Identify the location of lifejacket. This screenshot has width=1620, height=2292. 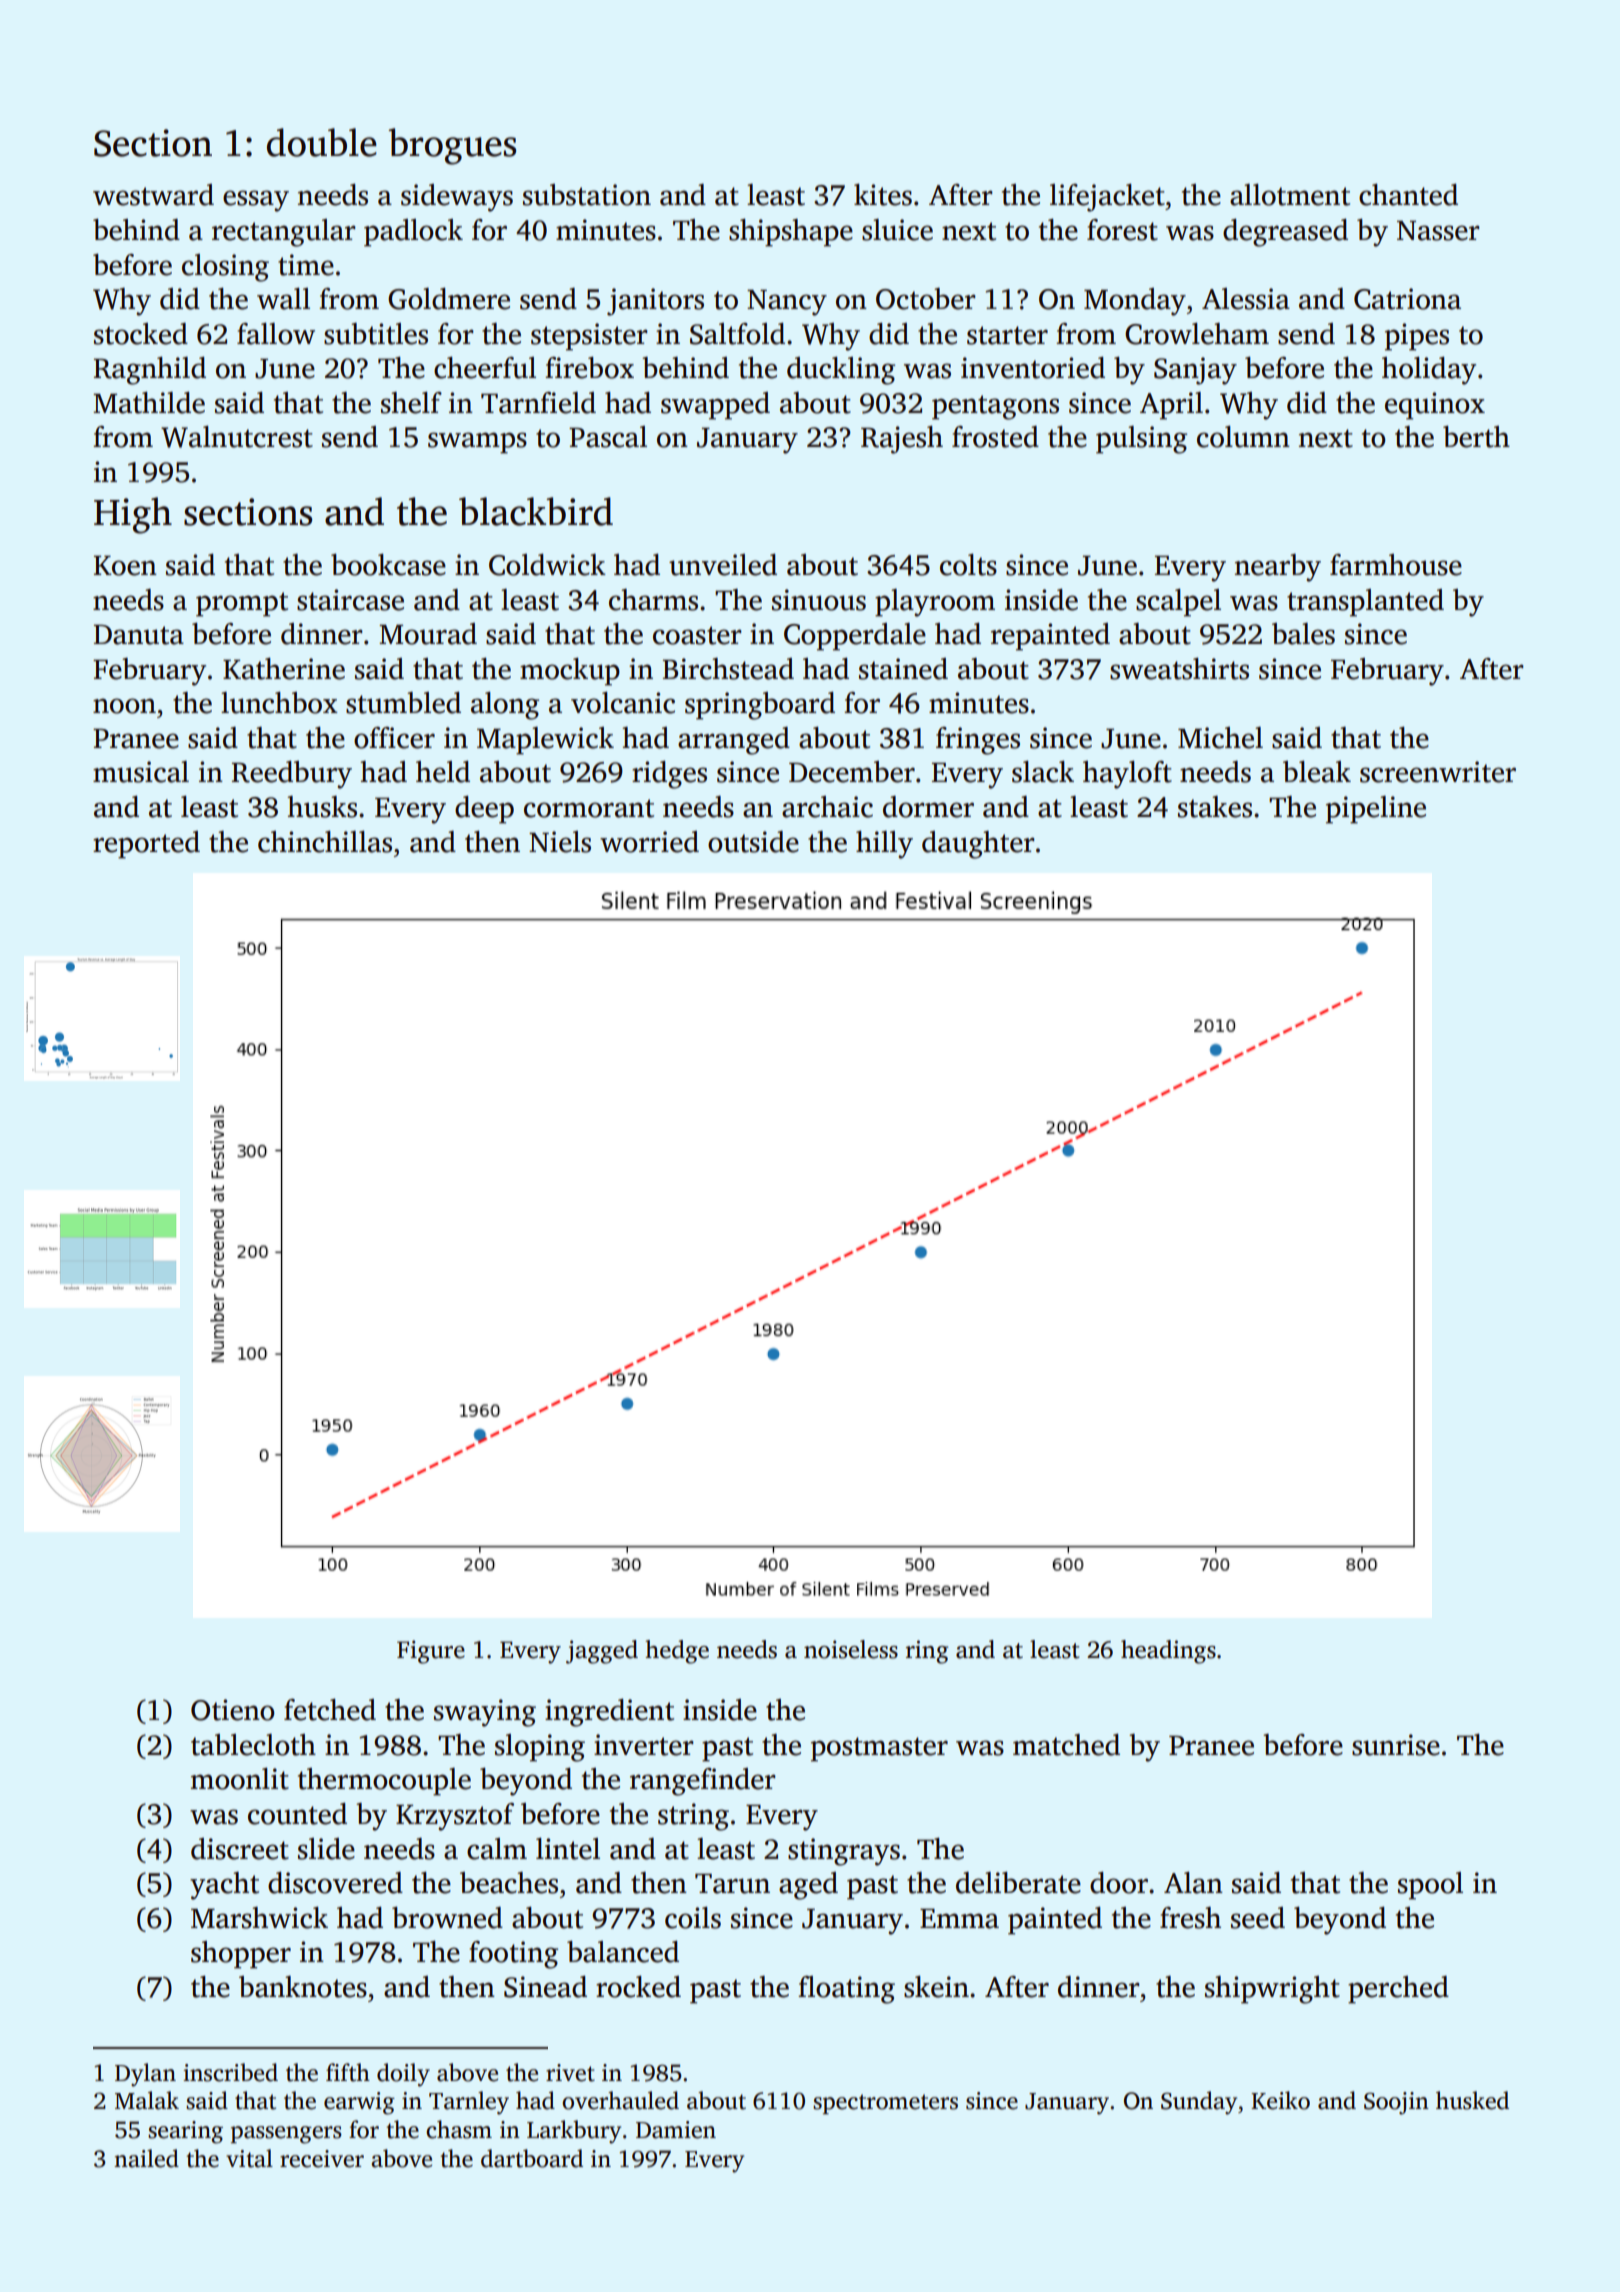
(1107, 198).
